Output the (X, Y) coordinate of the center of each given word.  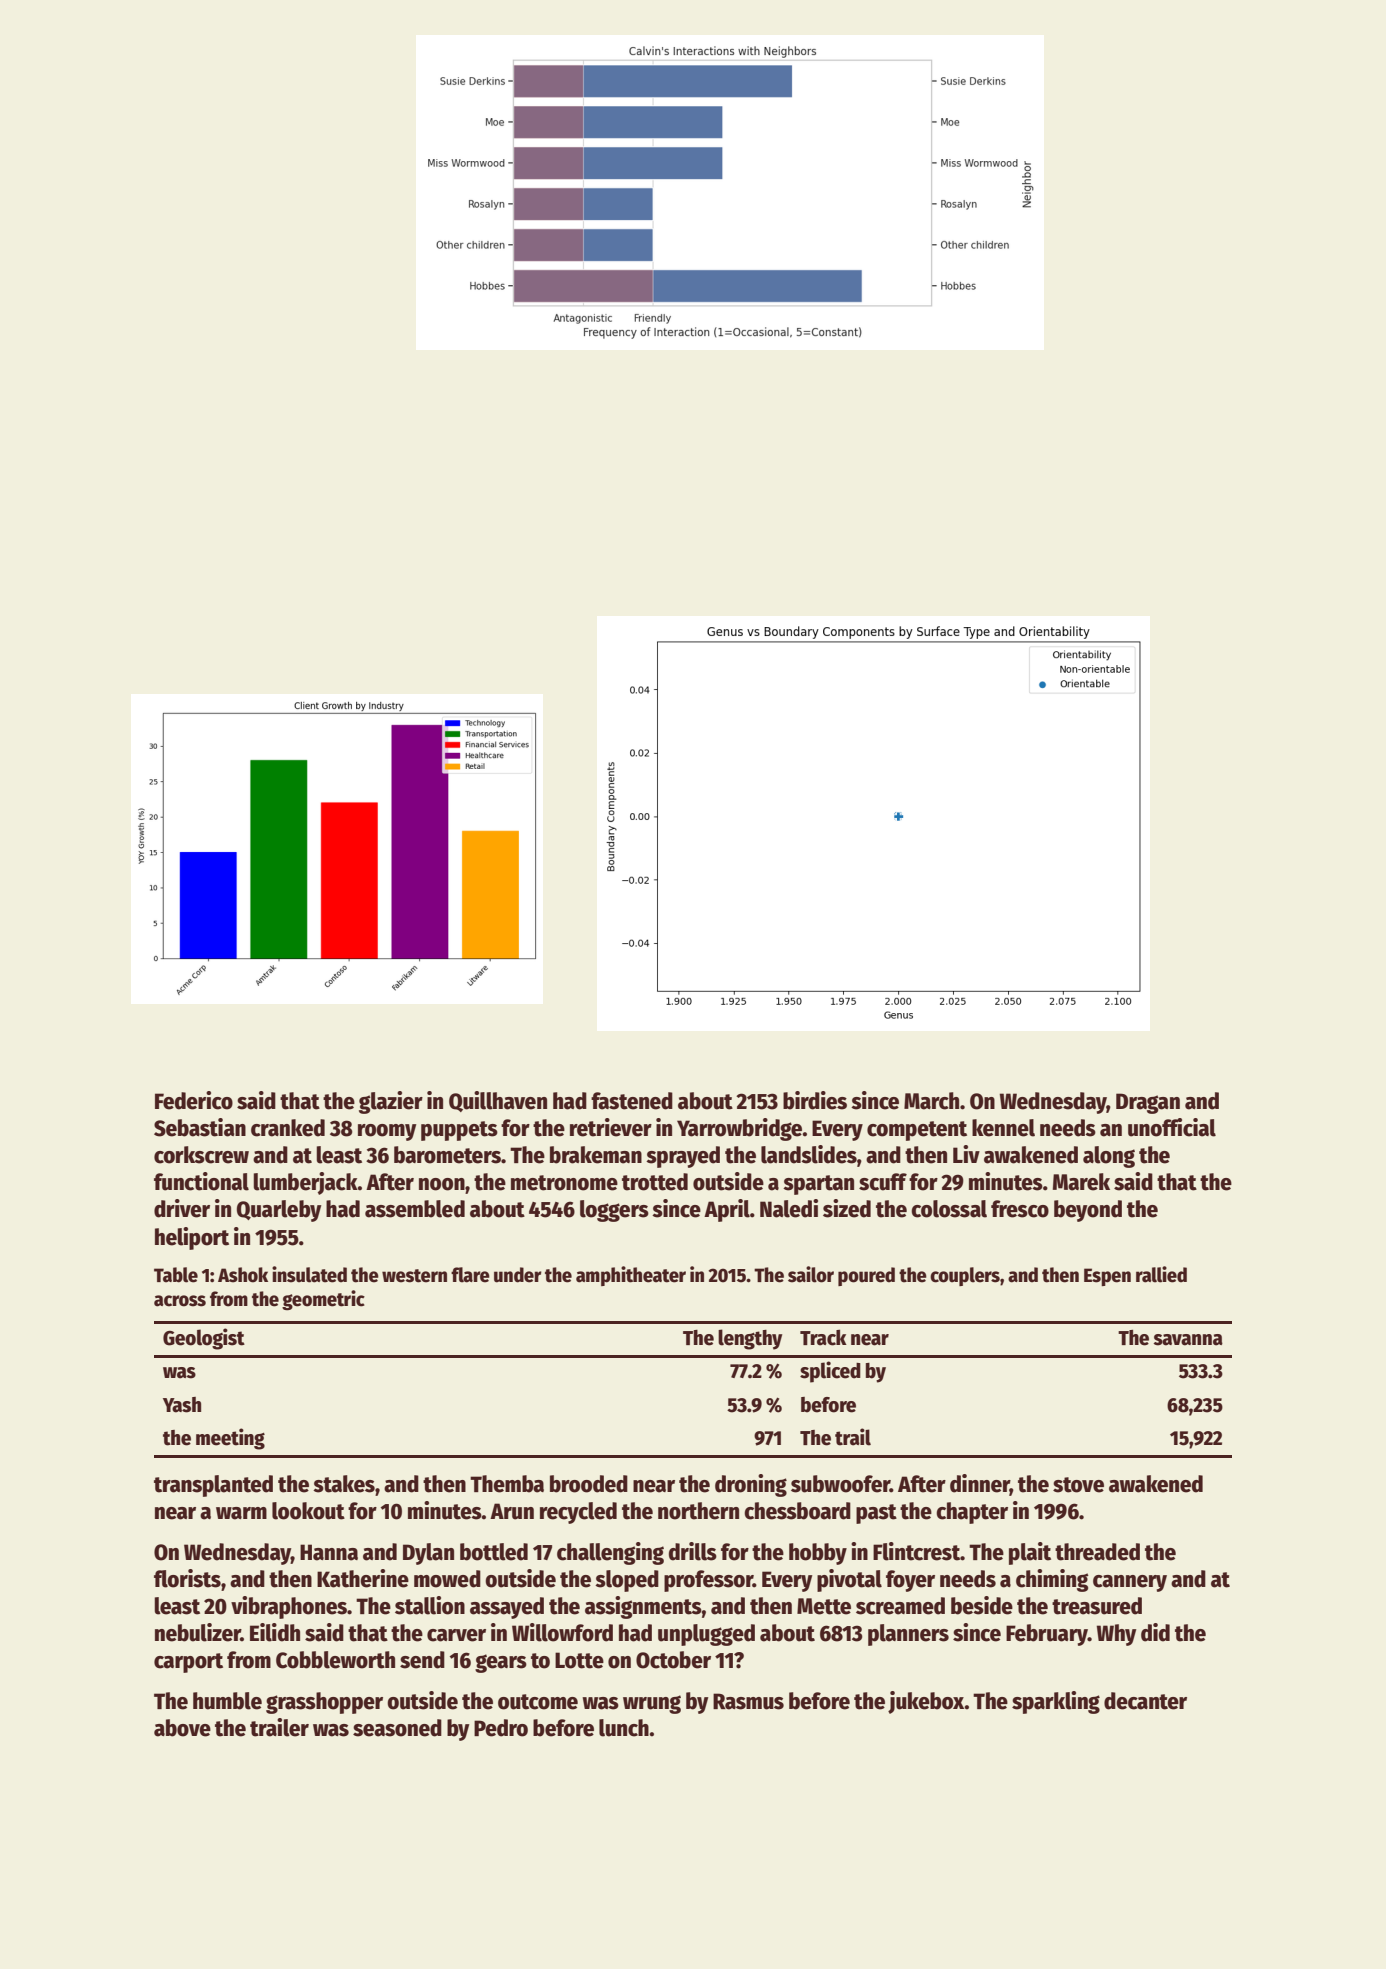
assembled (415, 1209)
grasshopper (324, 1703)
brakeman (596, 1155)
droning (751, 1485)
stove (1078, 1485)
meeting (230, 1439)
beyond (1088, 1211)
